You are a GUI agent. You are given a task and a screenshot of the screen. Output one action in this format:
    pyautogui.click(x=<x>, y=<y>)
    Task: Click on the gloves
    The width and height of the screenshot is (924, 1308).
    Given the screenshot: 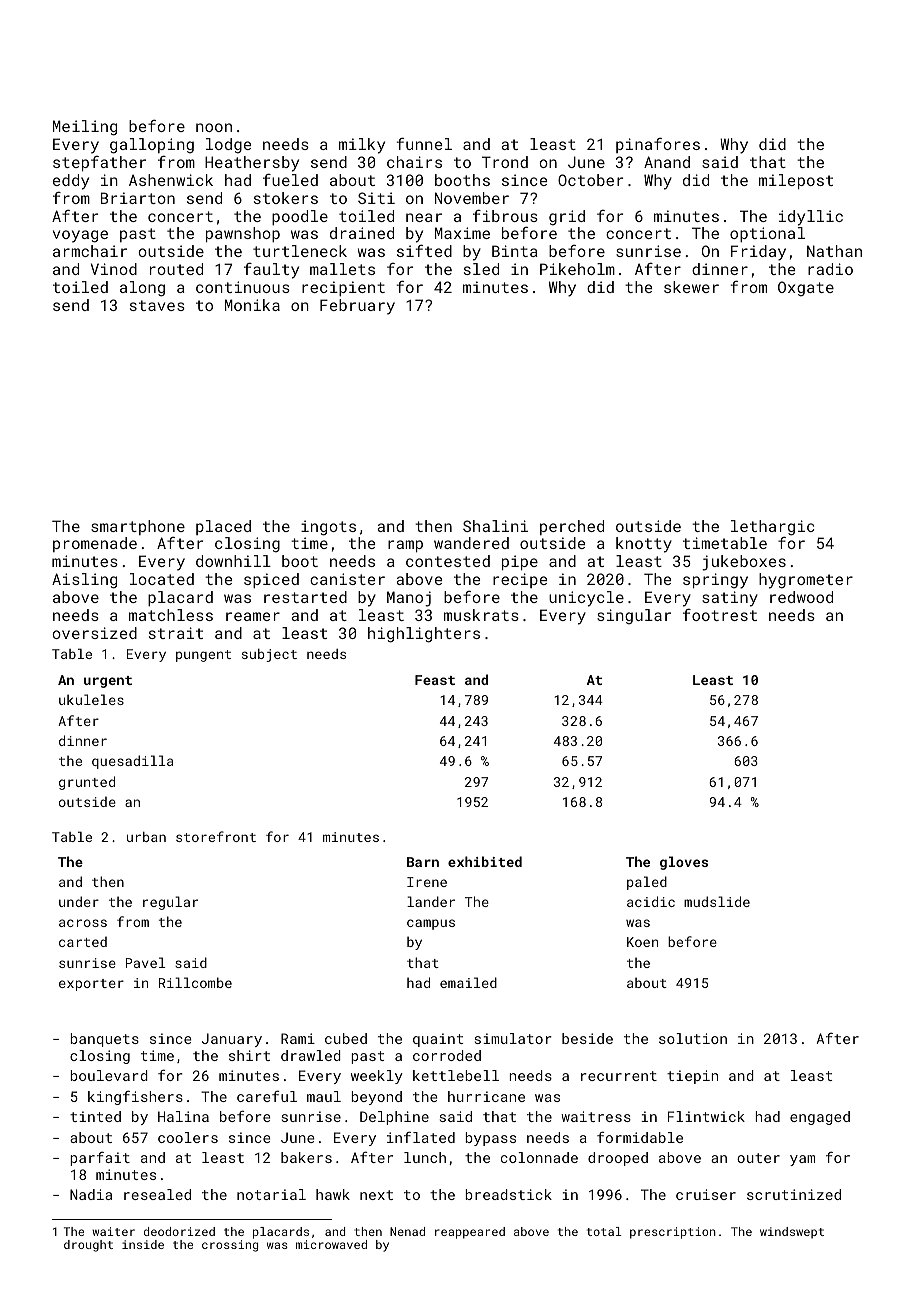 What is the action you would take?
    pyautogui.click(x=684, y=863)
